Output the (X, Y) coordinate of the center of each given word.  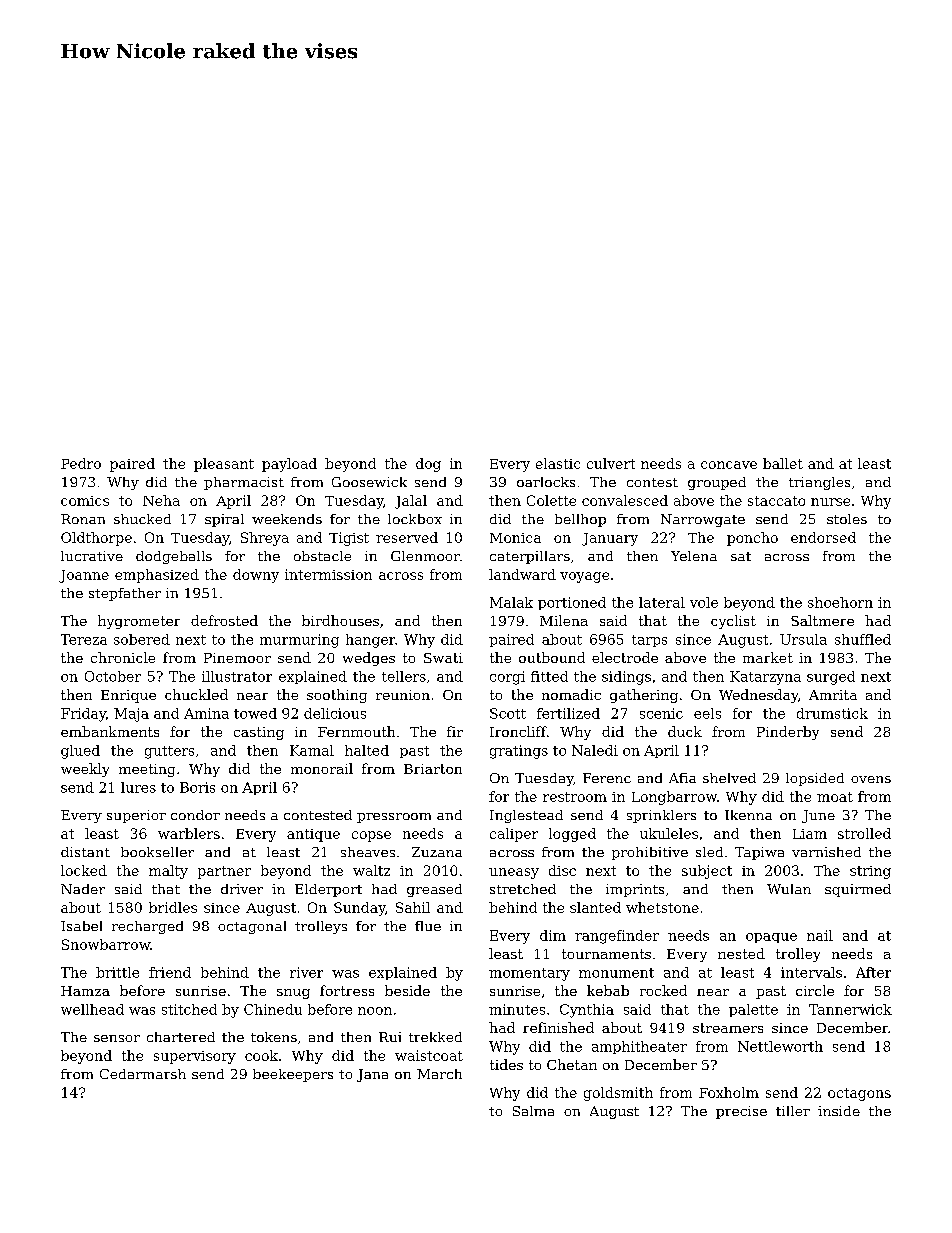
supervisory (195, 1057)
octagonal (252, 927)
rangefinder (617, 937)
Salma (533, 1111)
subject (707, 872)
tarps (649, 641)
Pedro (81, 463)
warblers (189, 833)
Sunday (359, 909)
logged (572, 835)
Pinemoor (237, 658)
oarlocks (546, 482)
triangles (819, 483)
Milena (564, 620)
